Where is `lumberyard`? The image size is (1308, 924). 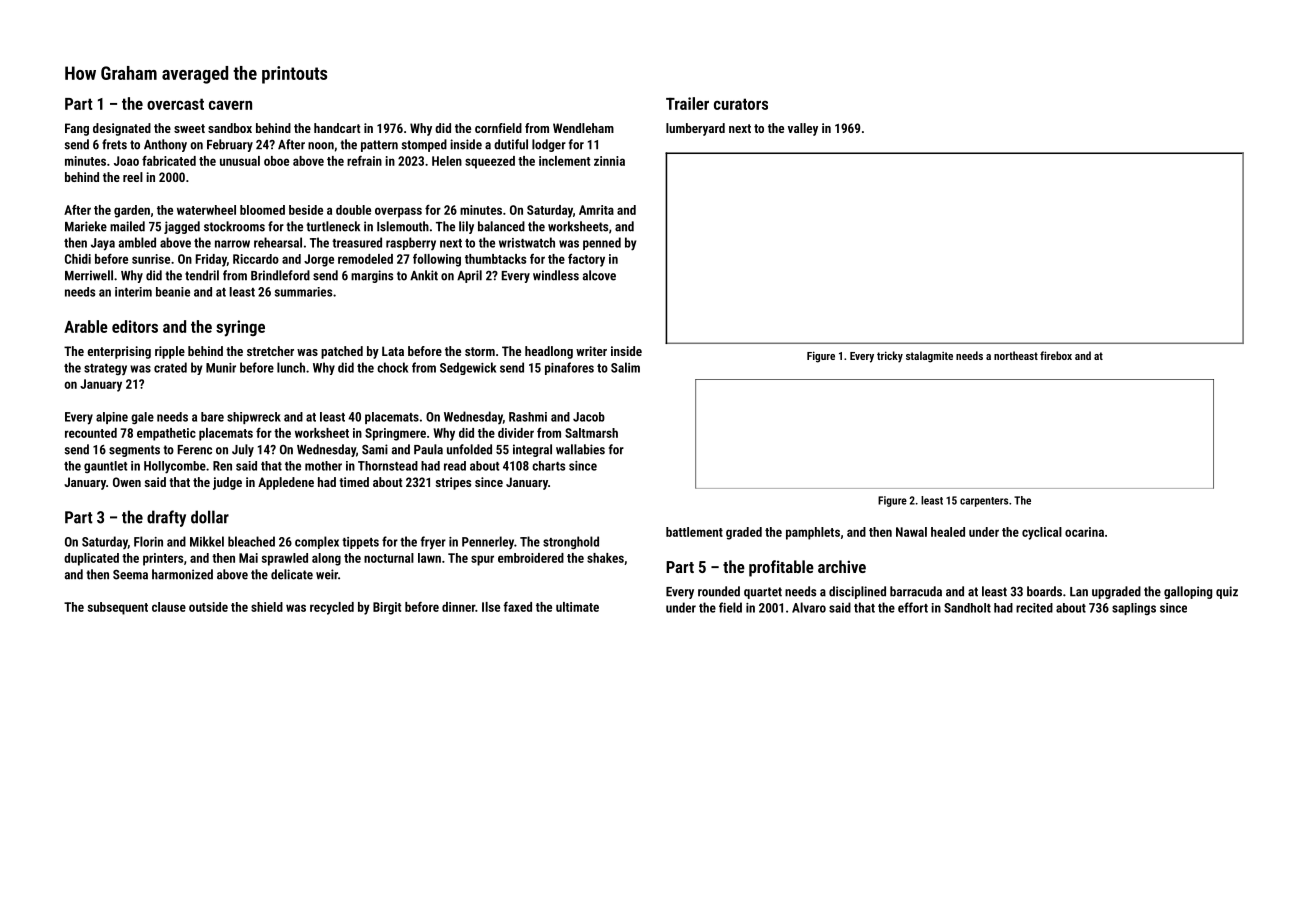 lumberyard is located at coordinates (695, 129).
